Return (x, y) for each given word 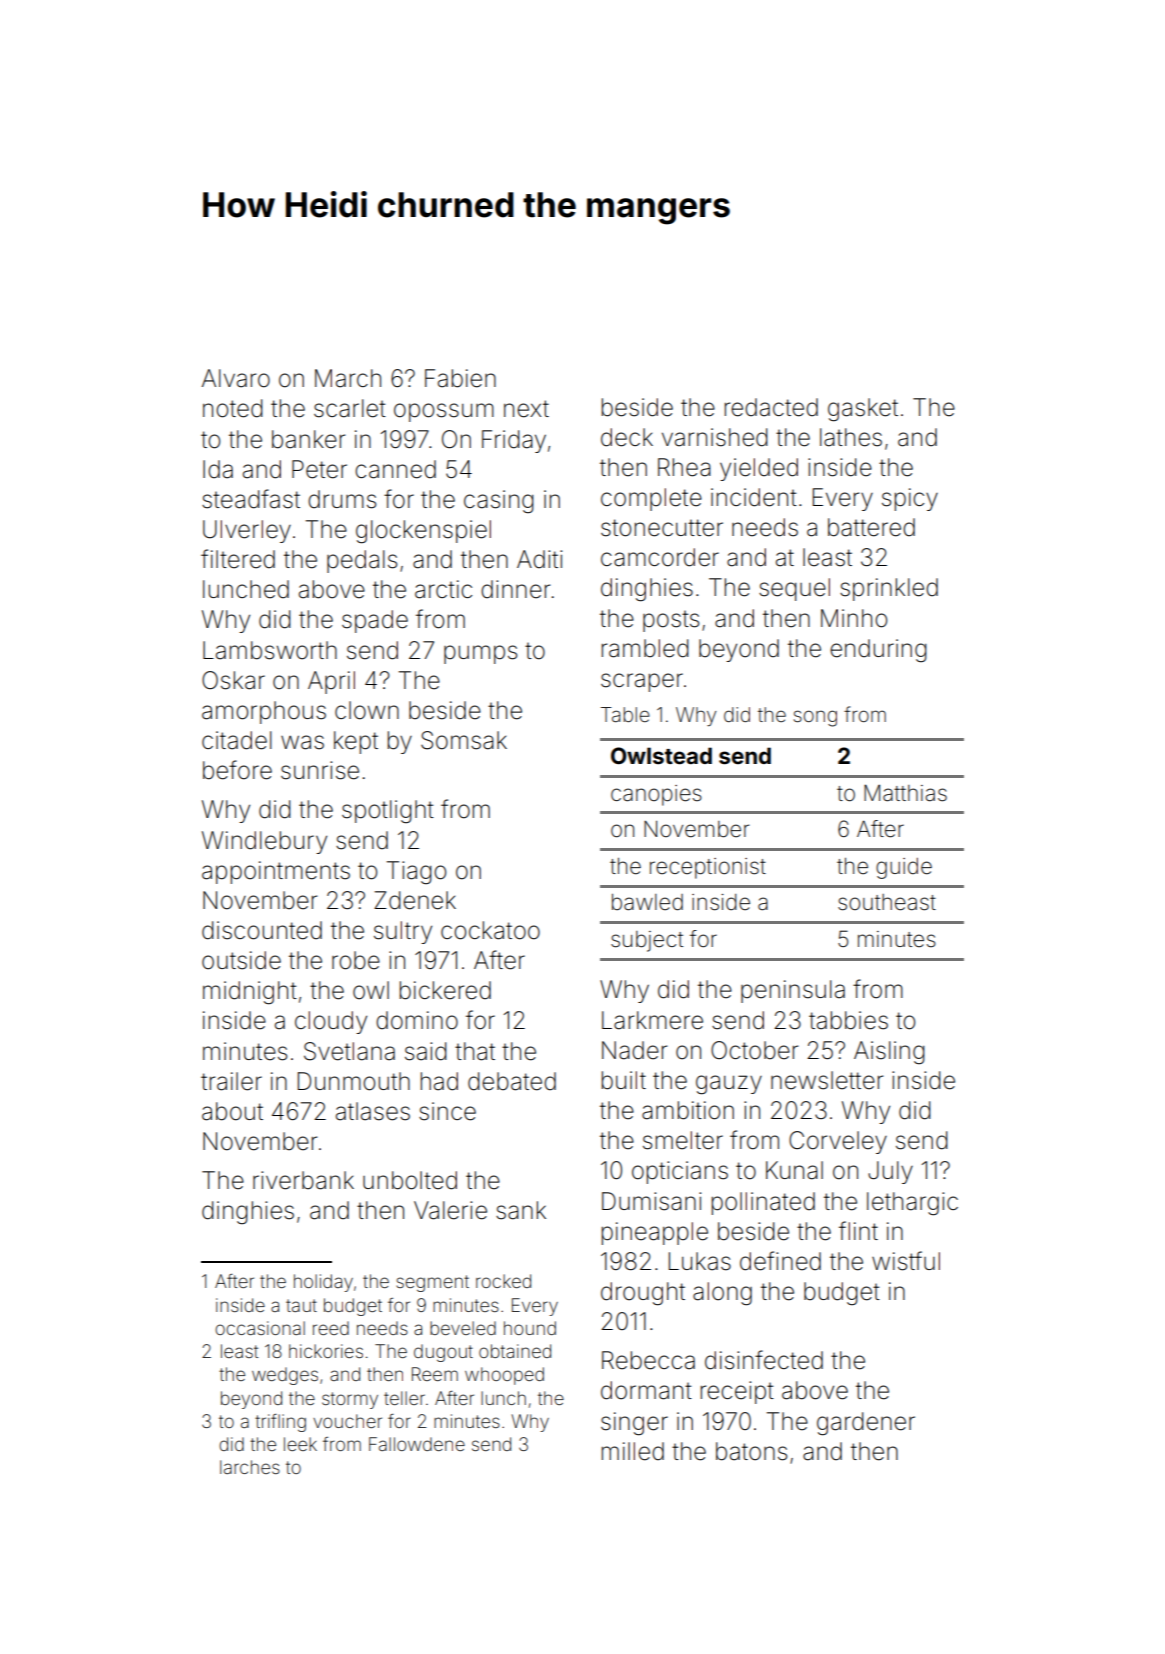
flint (858, 1230)
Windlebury (264, 842)
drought (643, 1294)
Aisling (889, 1052)
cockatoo (490, 930)
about (232, 1111)
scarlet (350, 408)
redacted (771, 407)
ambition (688, 1110)
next (526, 409)
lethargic (912, 1204)
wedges (285, 1376)
